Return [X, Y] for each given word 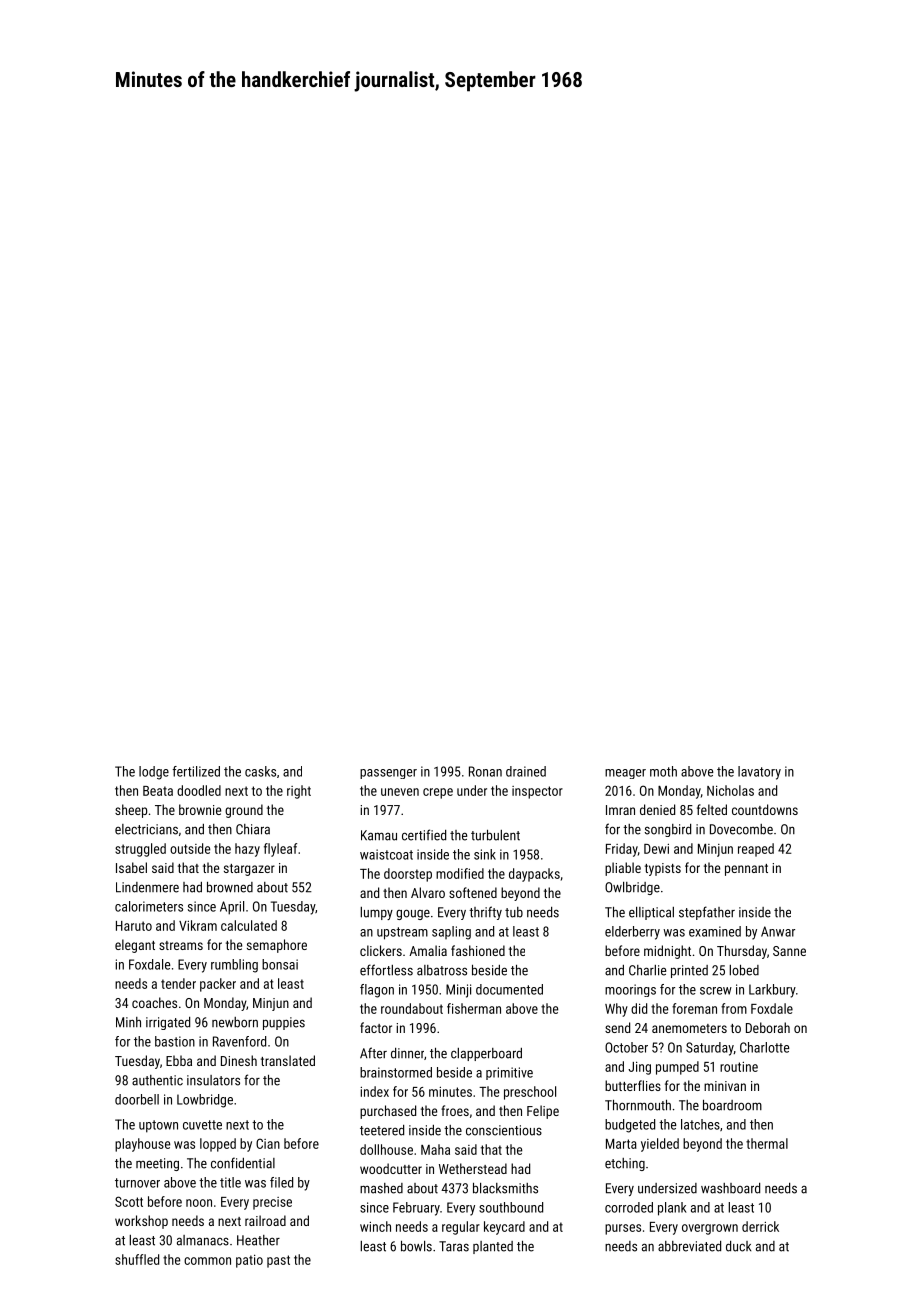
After [373, 1053]
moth [663, 771]
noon [199, 1203]
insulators [213, 1080]
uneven [400, 792]
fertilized [196, 771]
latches [700, 1124]
